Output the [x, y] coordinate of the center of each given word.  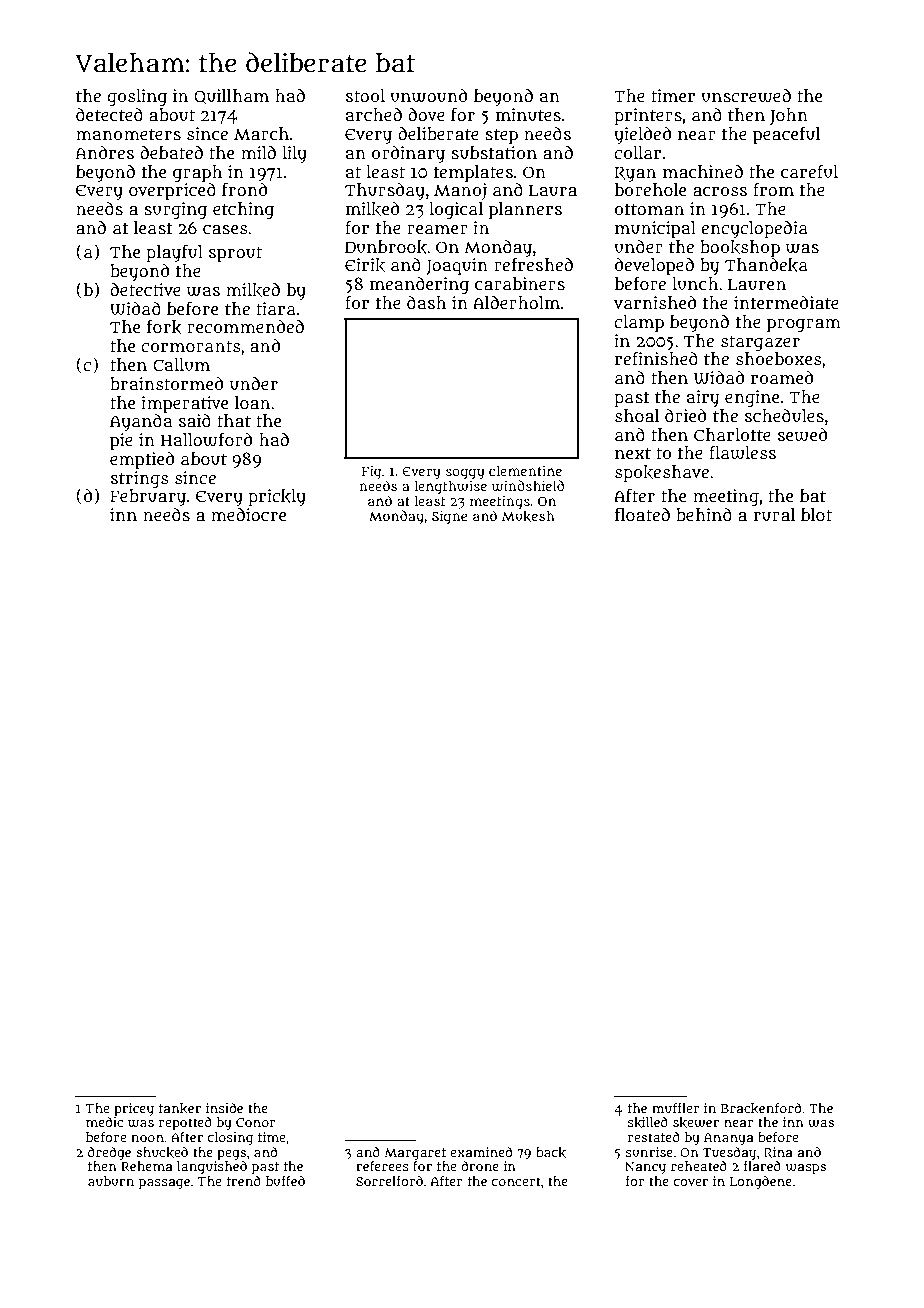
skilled [648, 1122]
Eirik [365, 265]
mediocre [248, 514]
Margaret [415, 1154]
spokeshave [662, 474]
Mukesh [528, 516]
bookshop [740, 248]
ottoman [649, 209]
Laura [553, 190]
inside [224, 1108]
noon [147, 1138]
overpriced [172, 191]
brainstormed [166, 383]
